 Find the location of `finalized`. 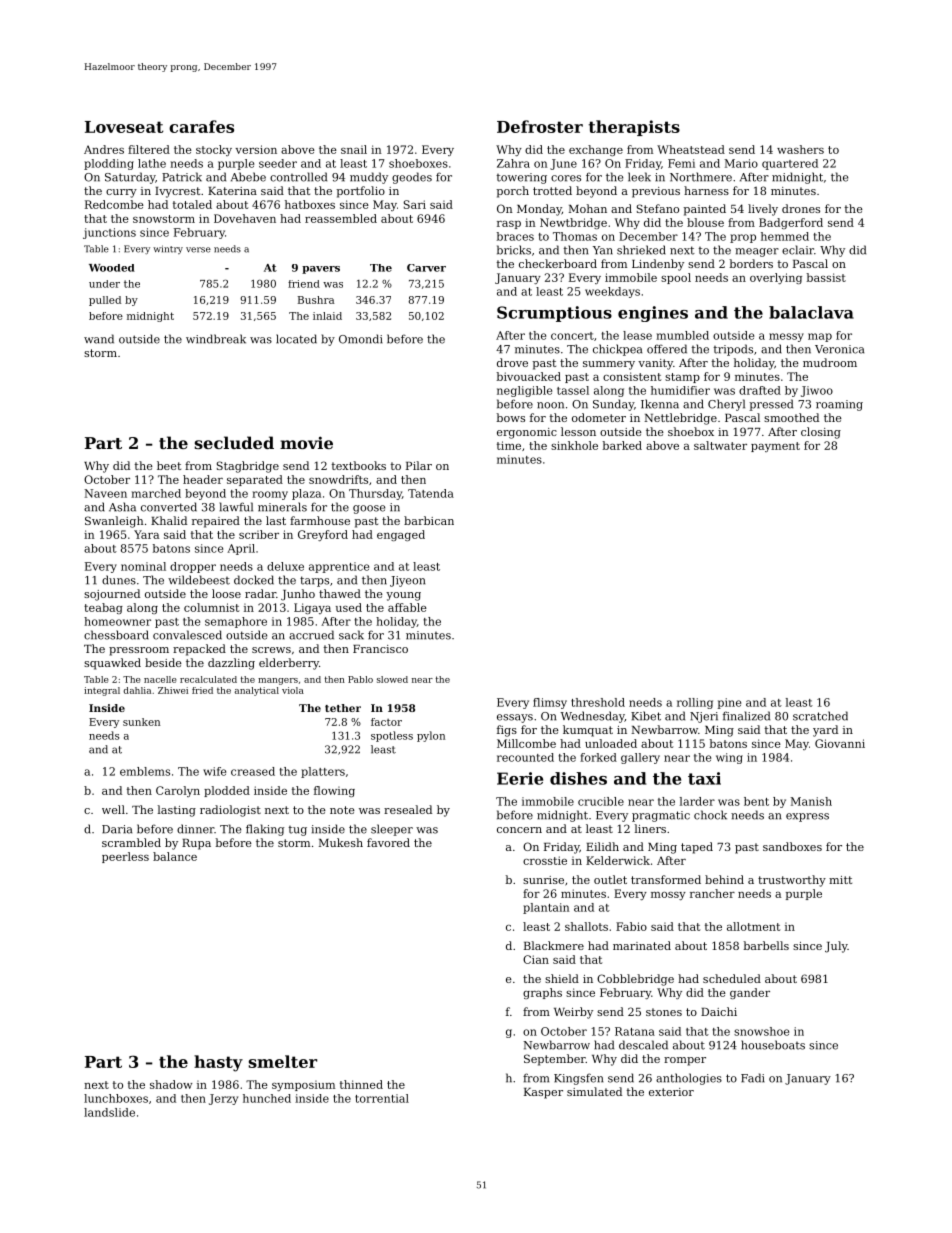

finalized is located at coordinates (746, 716).
